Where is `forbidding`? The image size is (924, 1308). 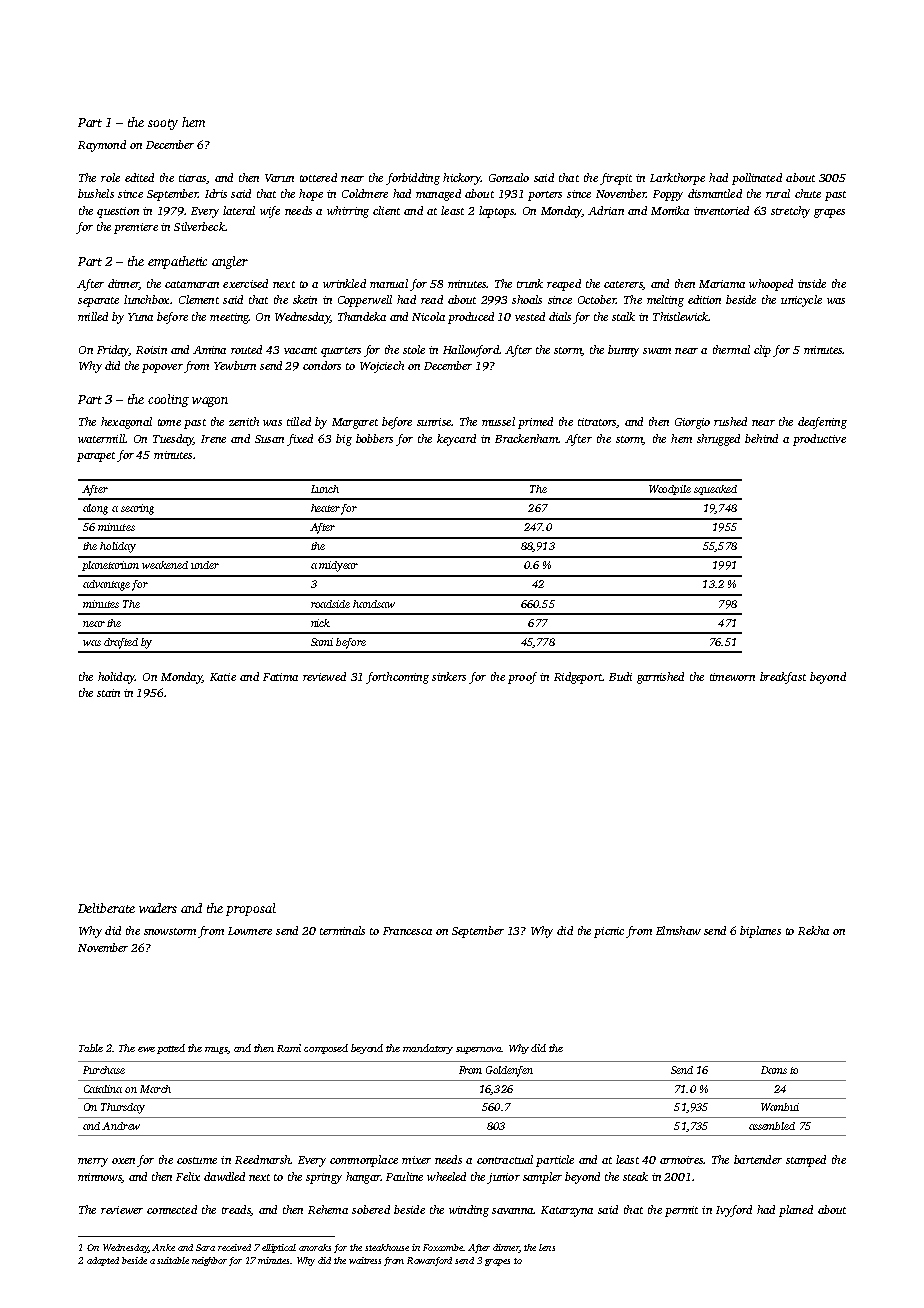 forbidding is located at coordinates (413, 179).
